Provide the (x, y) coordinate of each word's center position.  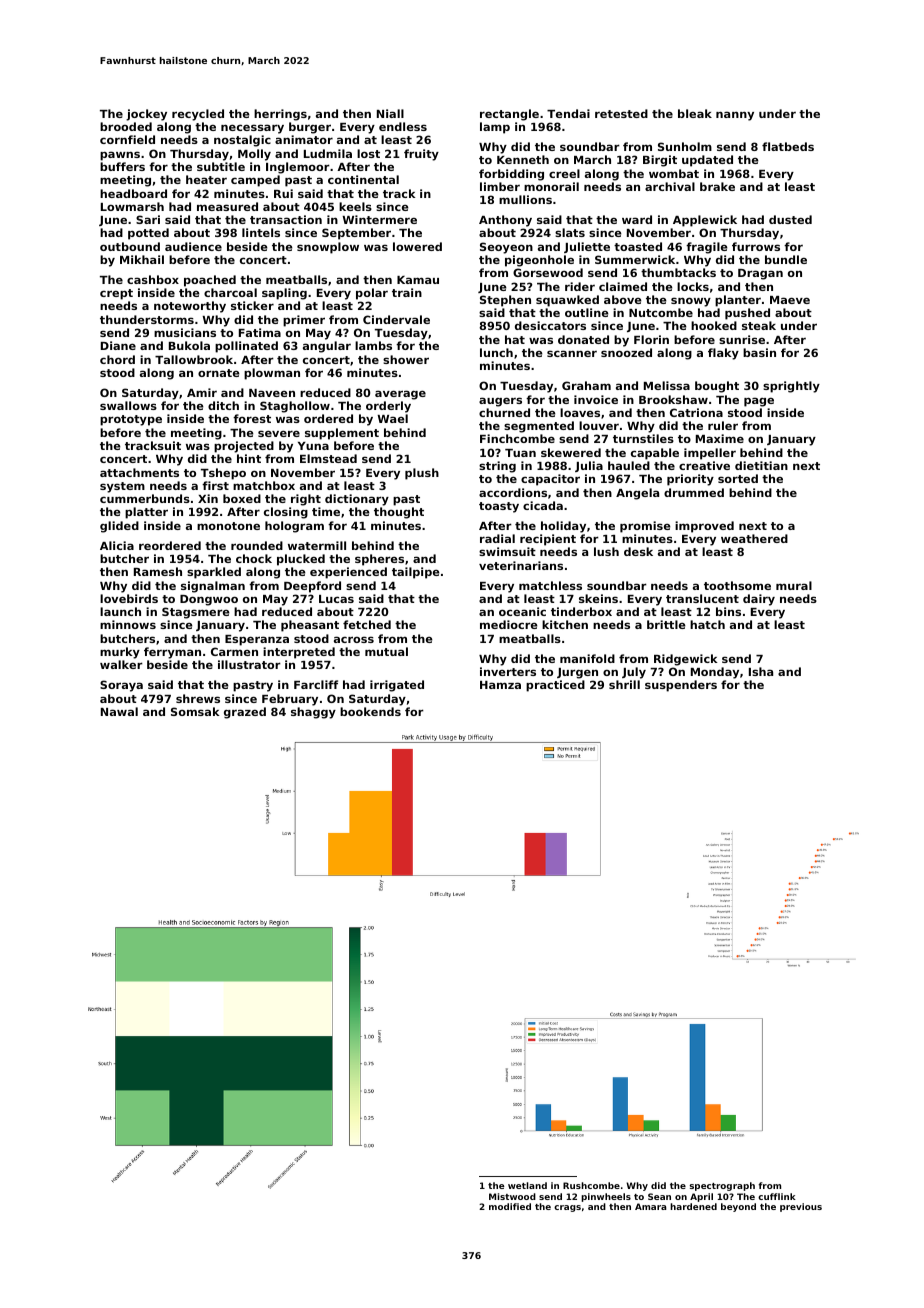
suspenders (681, 686)
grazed (245, 713)
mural (794, 585)
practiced (555, 686)
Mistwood (512, 1196)
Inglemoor (298, 168)
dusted (790, 219)
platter (146, 513)
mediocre (509, 624)
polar (372, 294)
